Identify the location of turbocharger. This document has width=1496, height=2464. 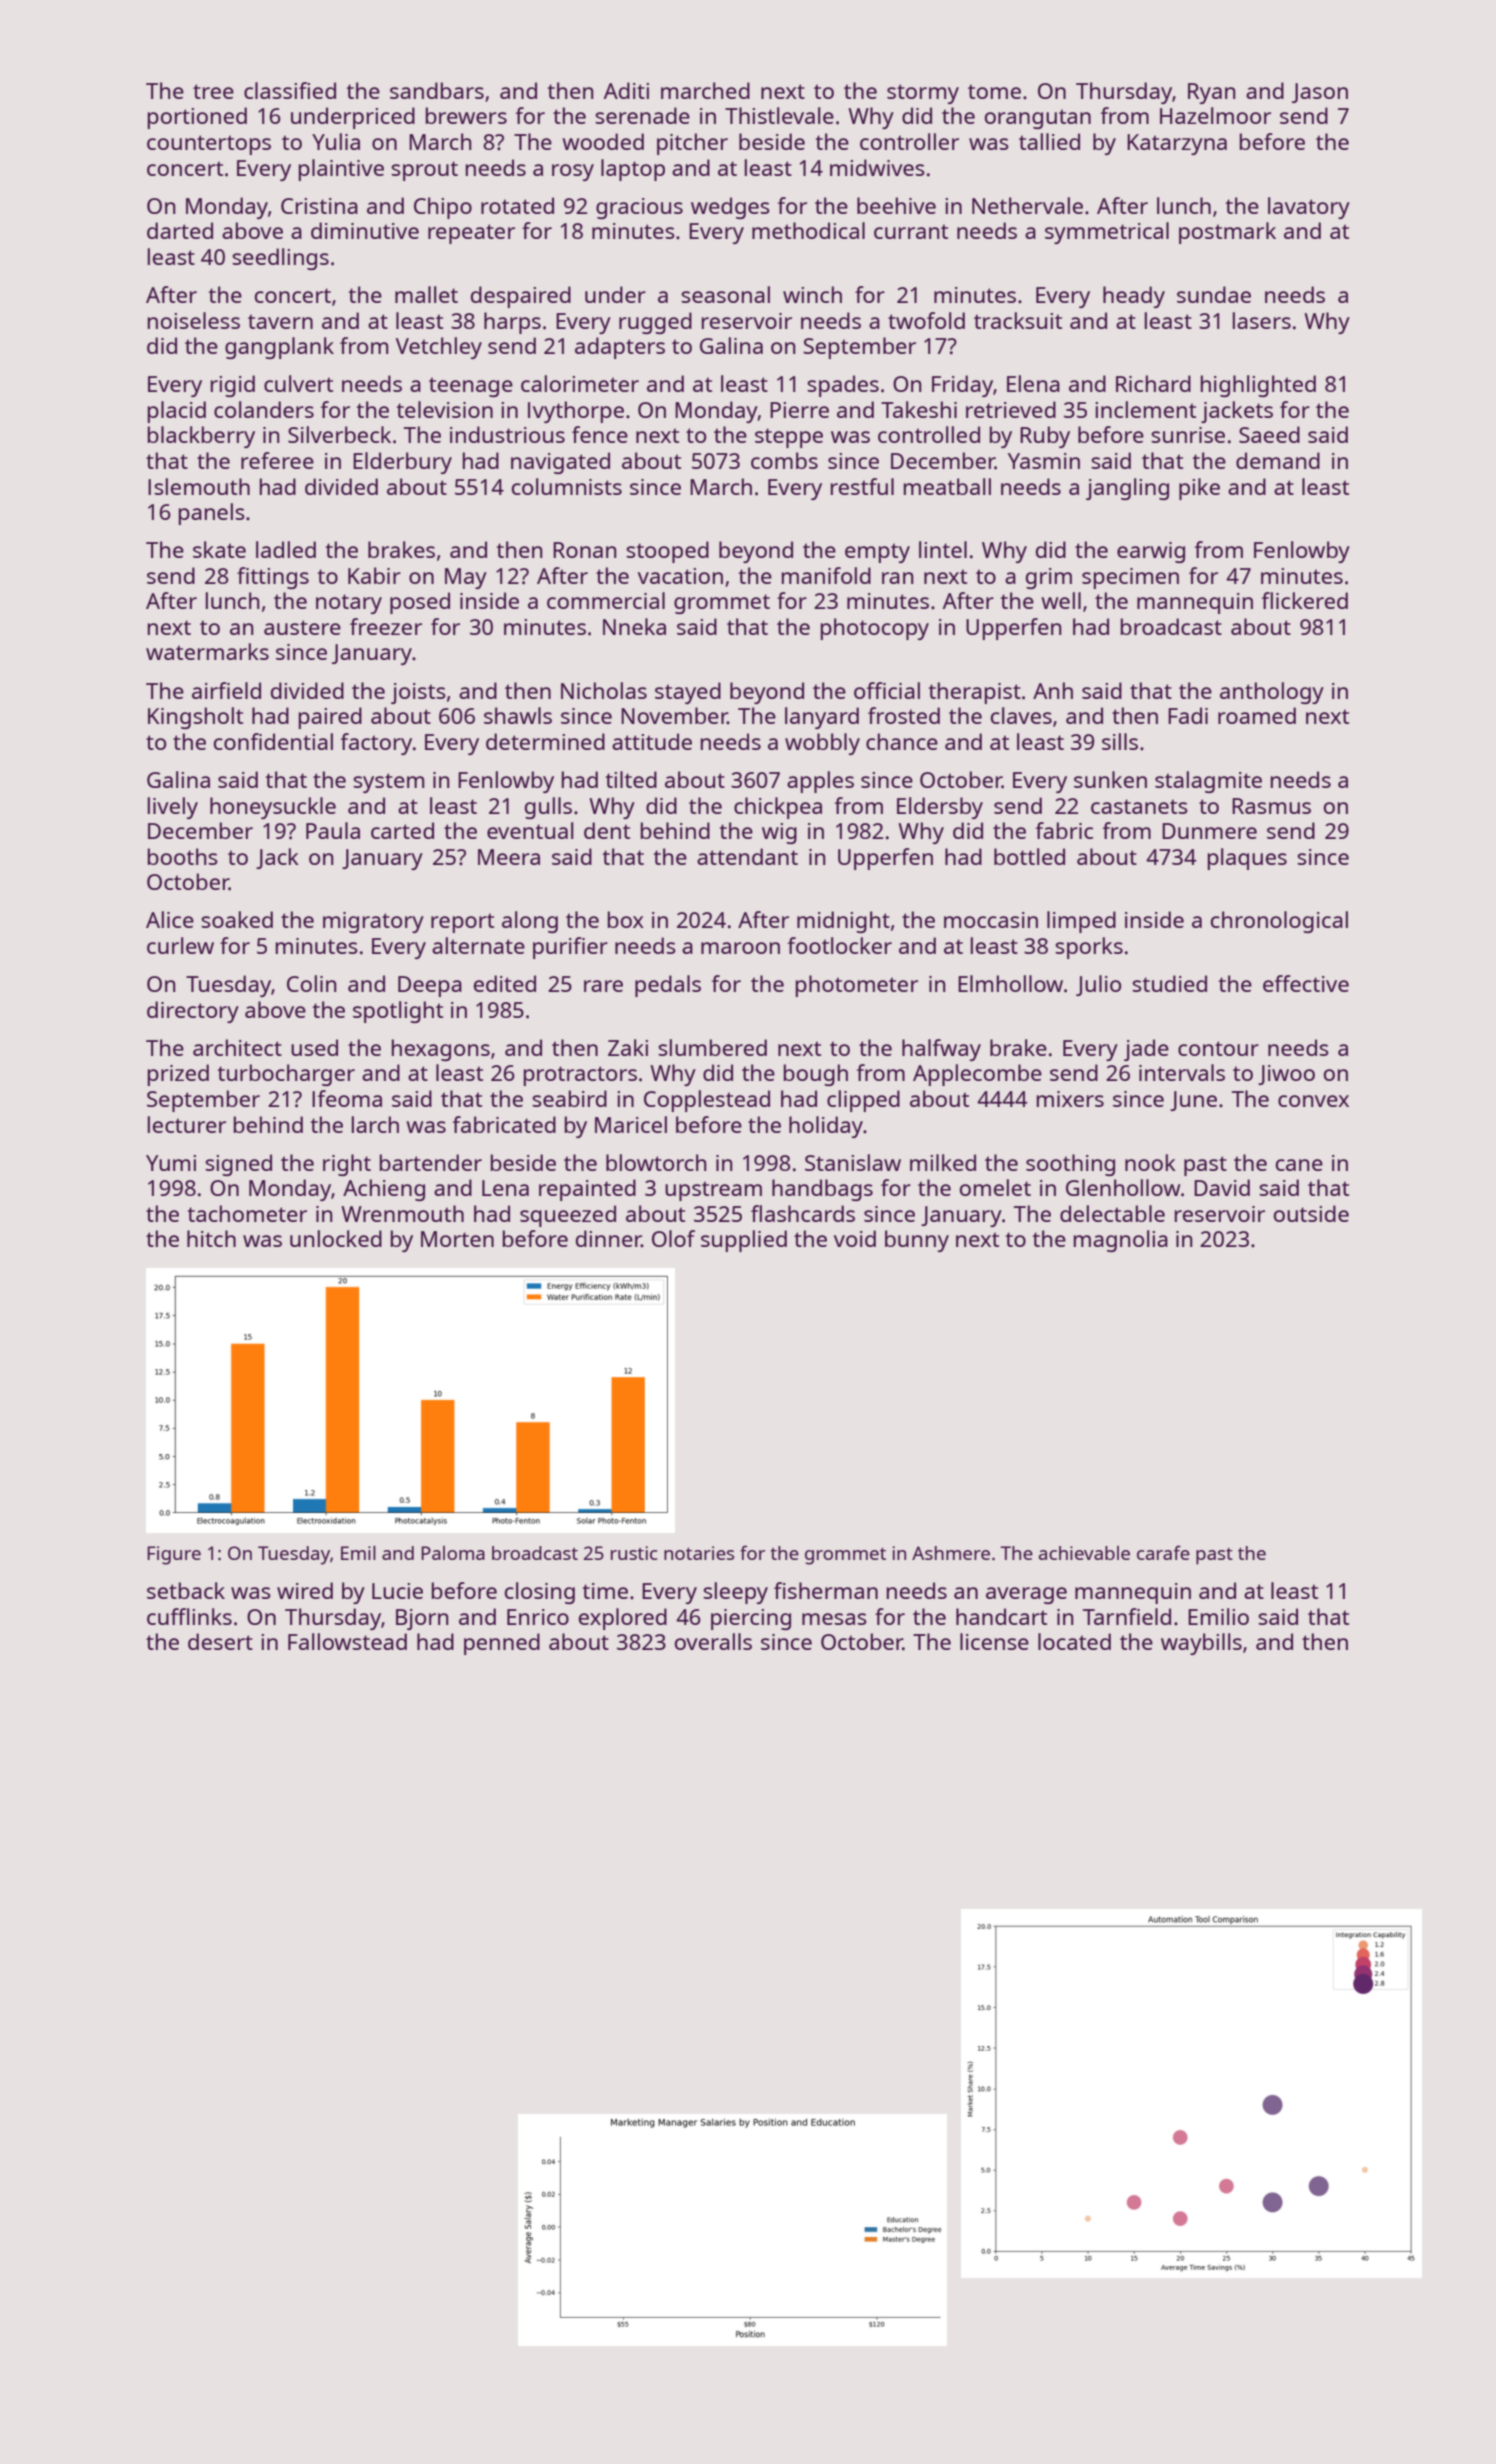
(286, 1075).
